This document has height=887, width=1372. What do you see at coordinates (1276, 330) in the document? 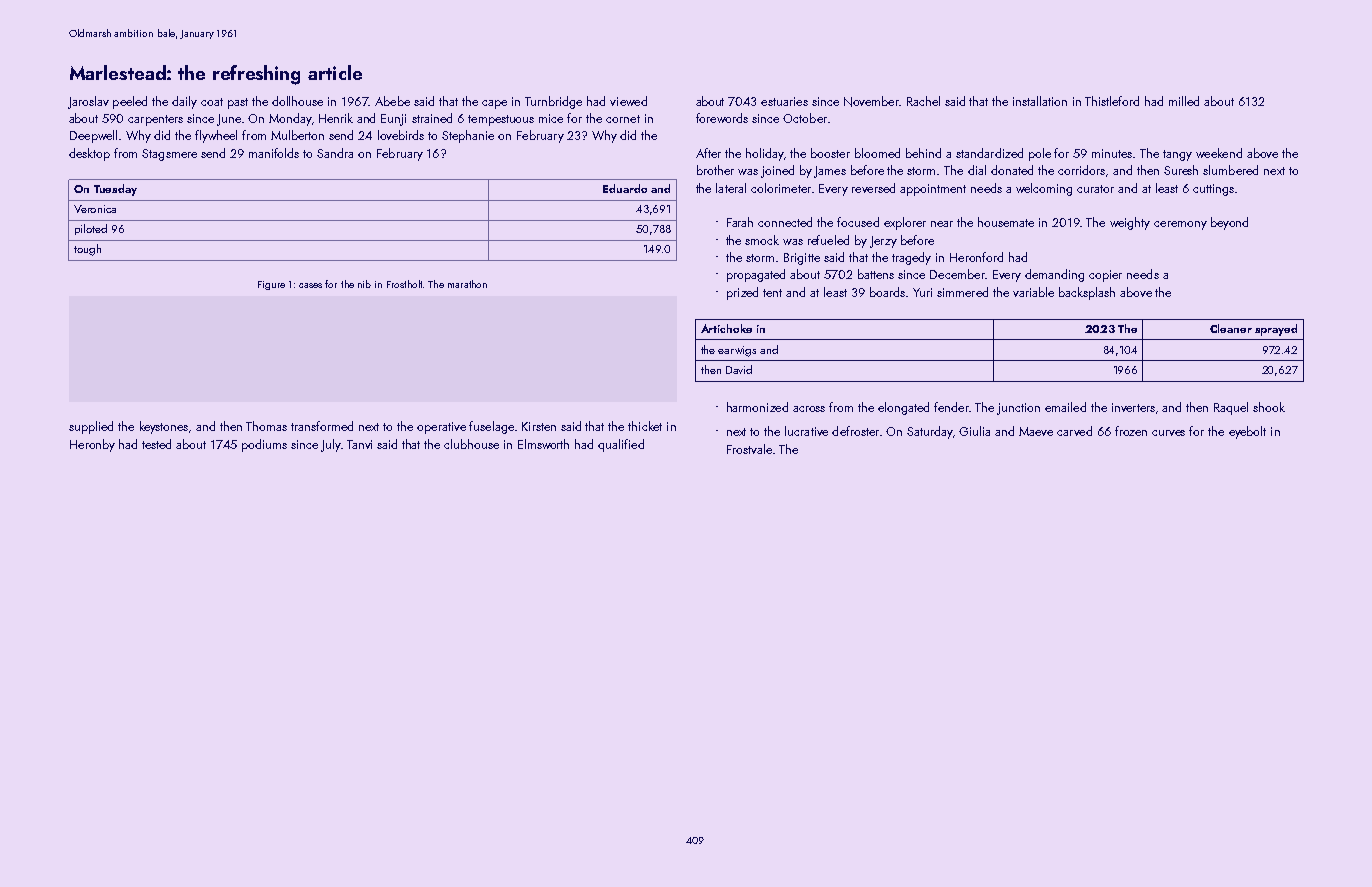
I see `sprayed` at bounding box center [1276, 330].
